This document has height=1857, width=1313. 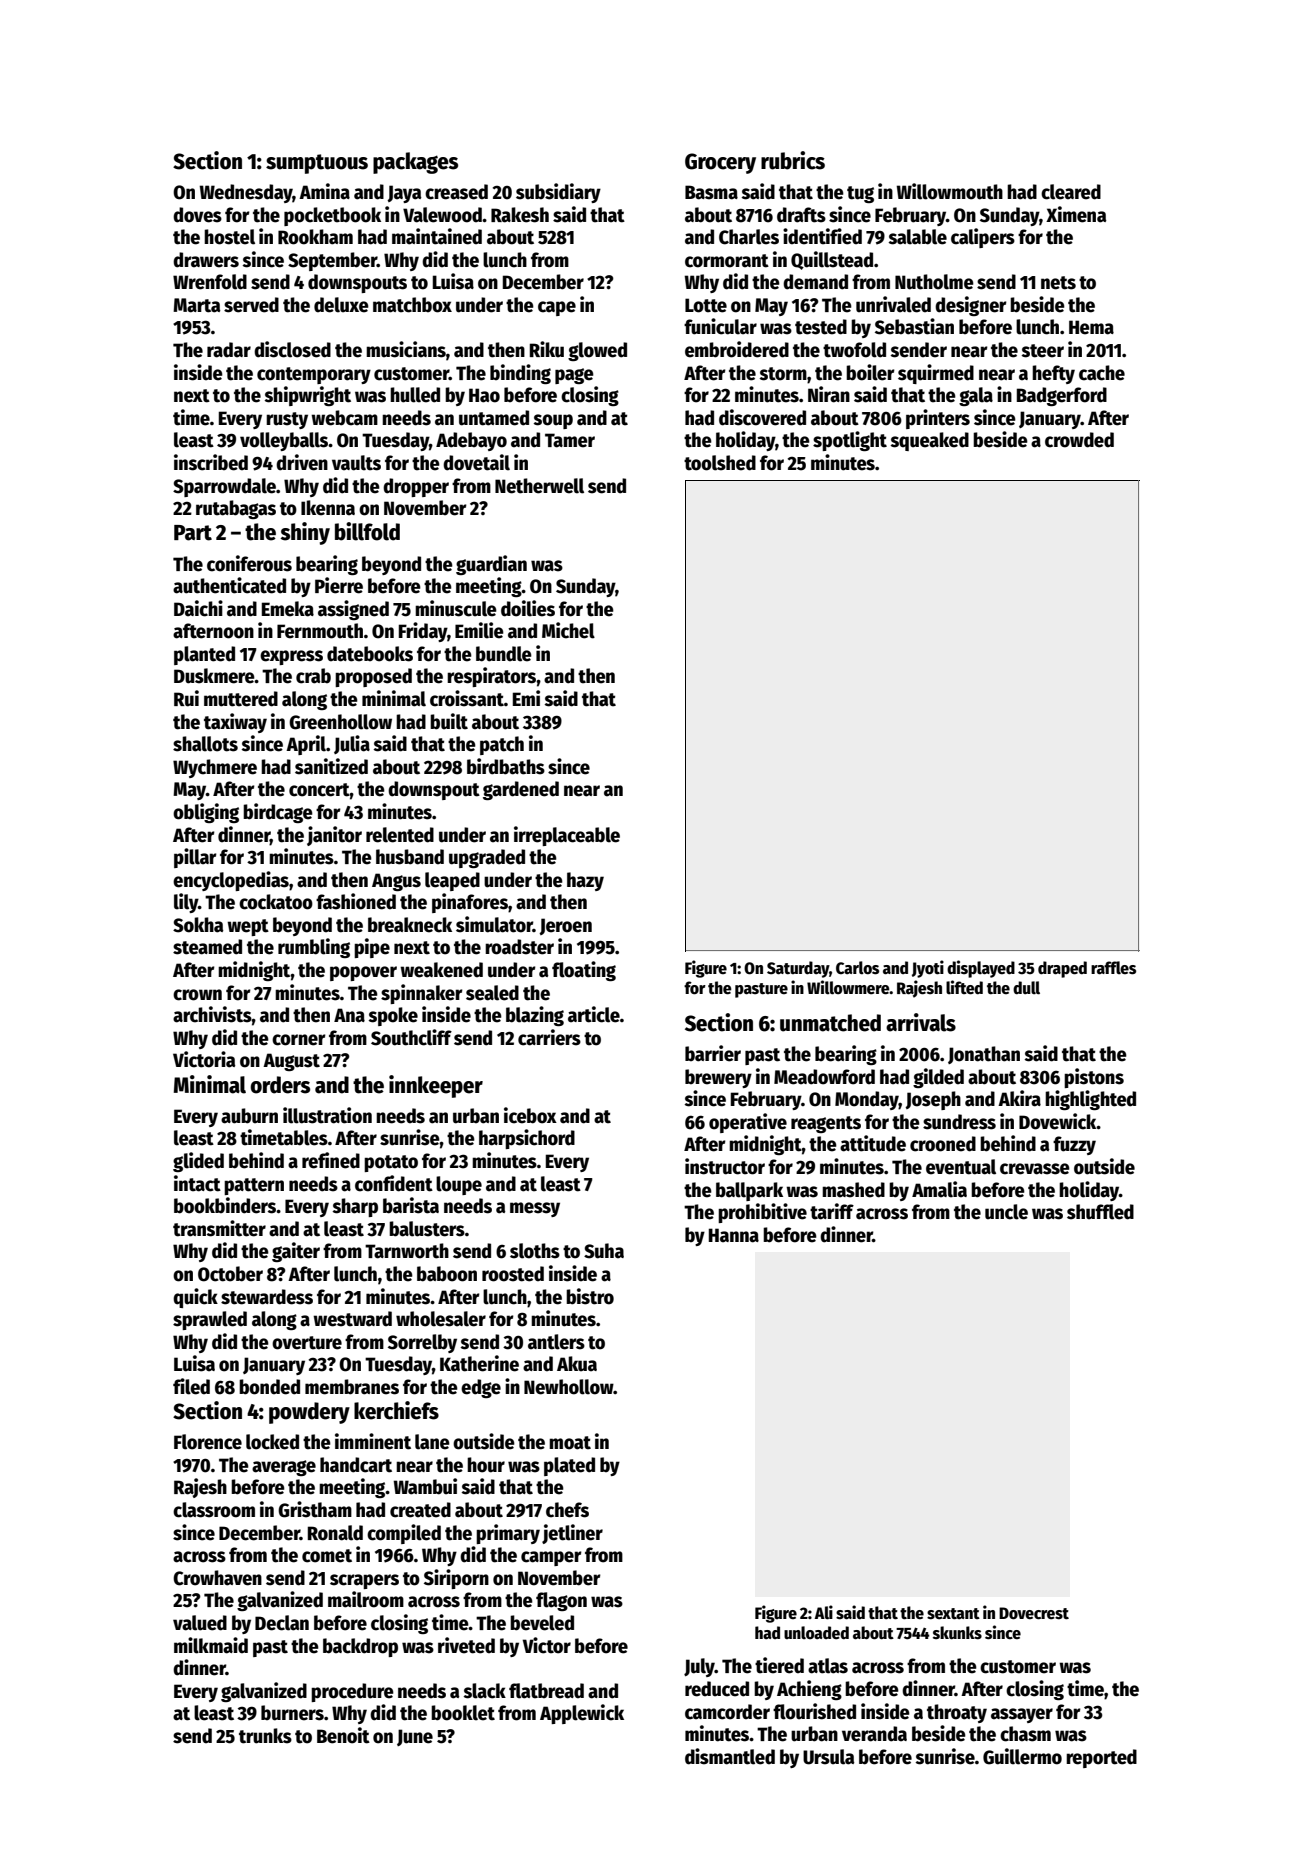 What do you see at coordinates (415, 163) in the document?
I see `packages` at bounding box center [415, 163].
